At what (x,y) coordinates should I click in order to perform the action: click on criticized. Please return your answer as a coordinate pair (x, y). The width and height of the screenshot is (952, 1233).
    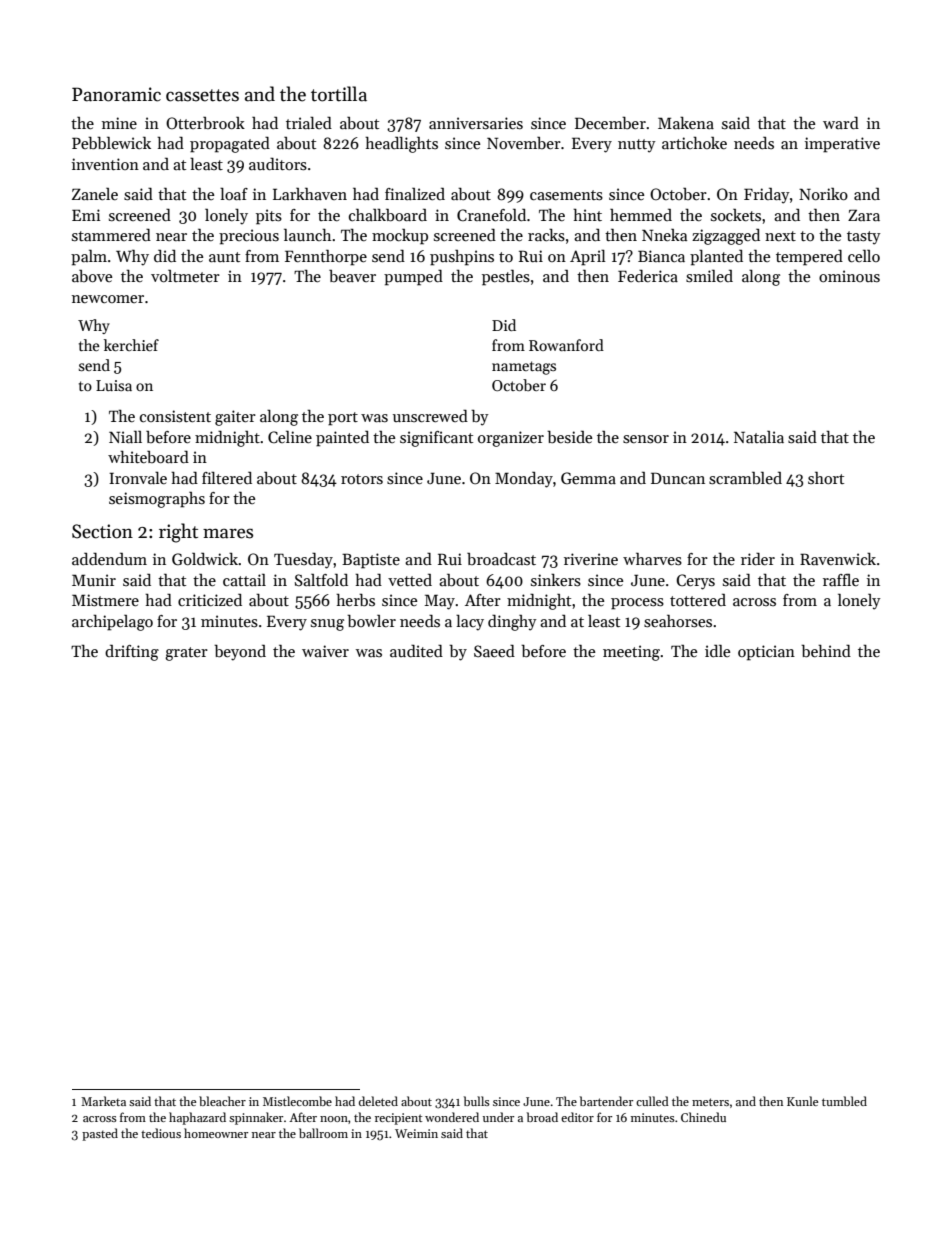
    Looking at the image, I should click on (210, 599).
